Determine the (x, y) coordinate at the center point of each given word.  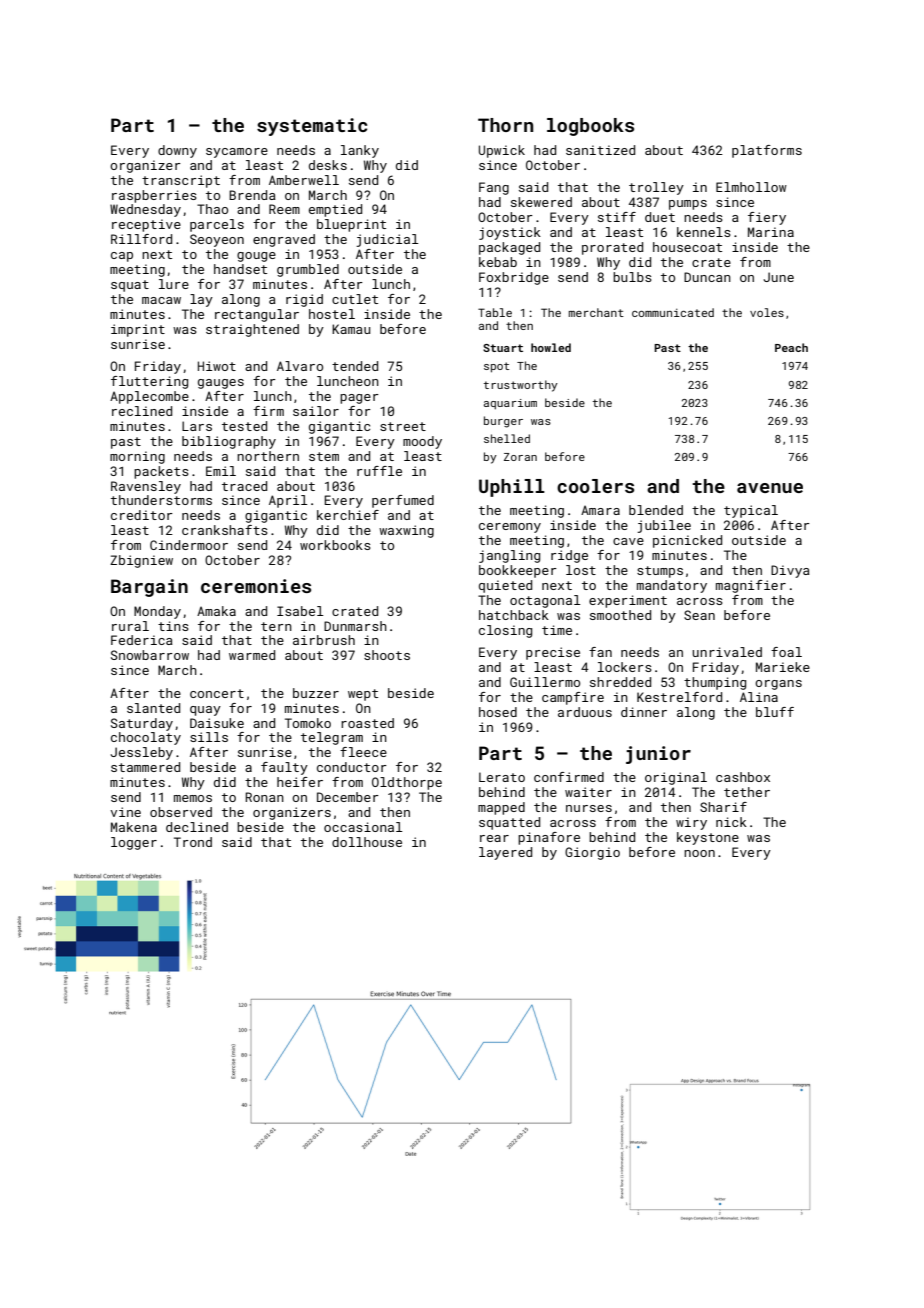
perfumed (403, 501)
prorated (612, 248)
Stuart (503, 348)
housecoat (687, 247)
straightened (252, 330)
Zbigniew (141, 561)
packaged (509, 248)
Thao (212, 209)
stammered (145, 767)
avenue (770, 488)
